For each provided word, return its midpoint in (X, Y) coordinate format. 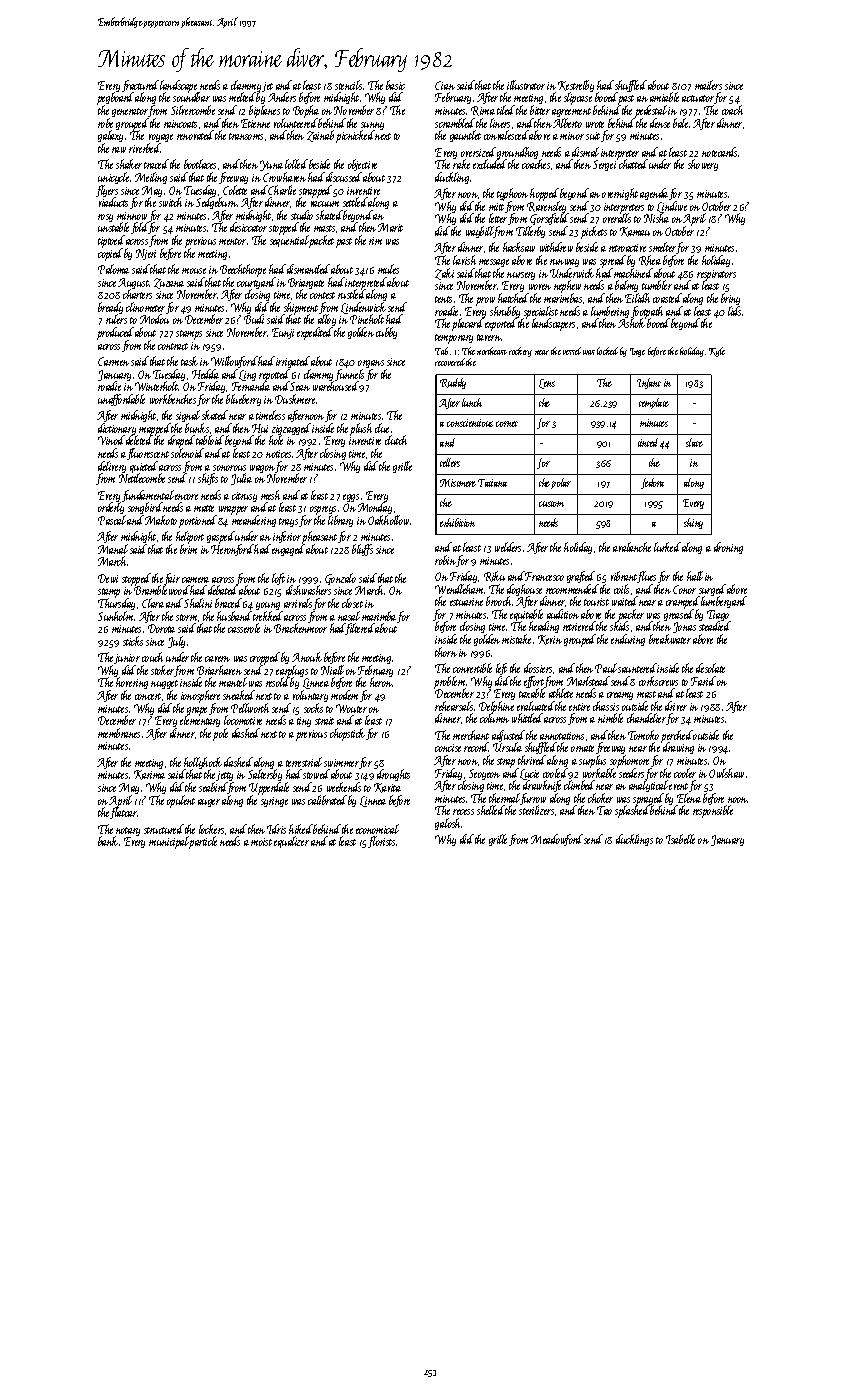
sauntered (638, 668)
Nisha (656, 218)
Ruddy (453, 383)
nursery (521, 276)
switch (170, 202)
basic (395, 85)
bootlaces (200, 164)
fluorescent (148, 454)
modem (344, 695)
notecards (719, 152)
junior (127, 659)
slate (694, 442)
